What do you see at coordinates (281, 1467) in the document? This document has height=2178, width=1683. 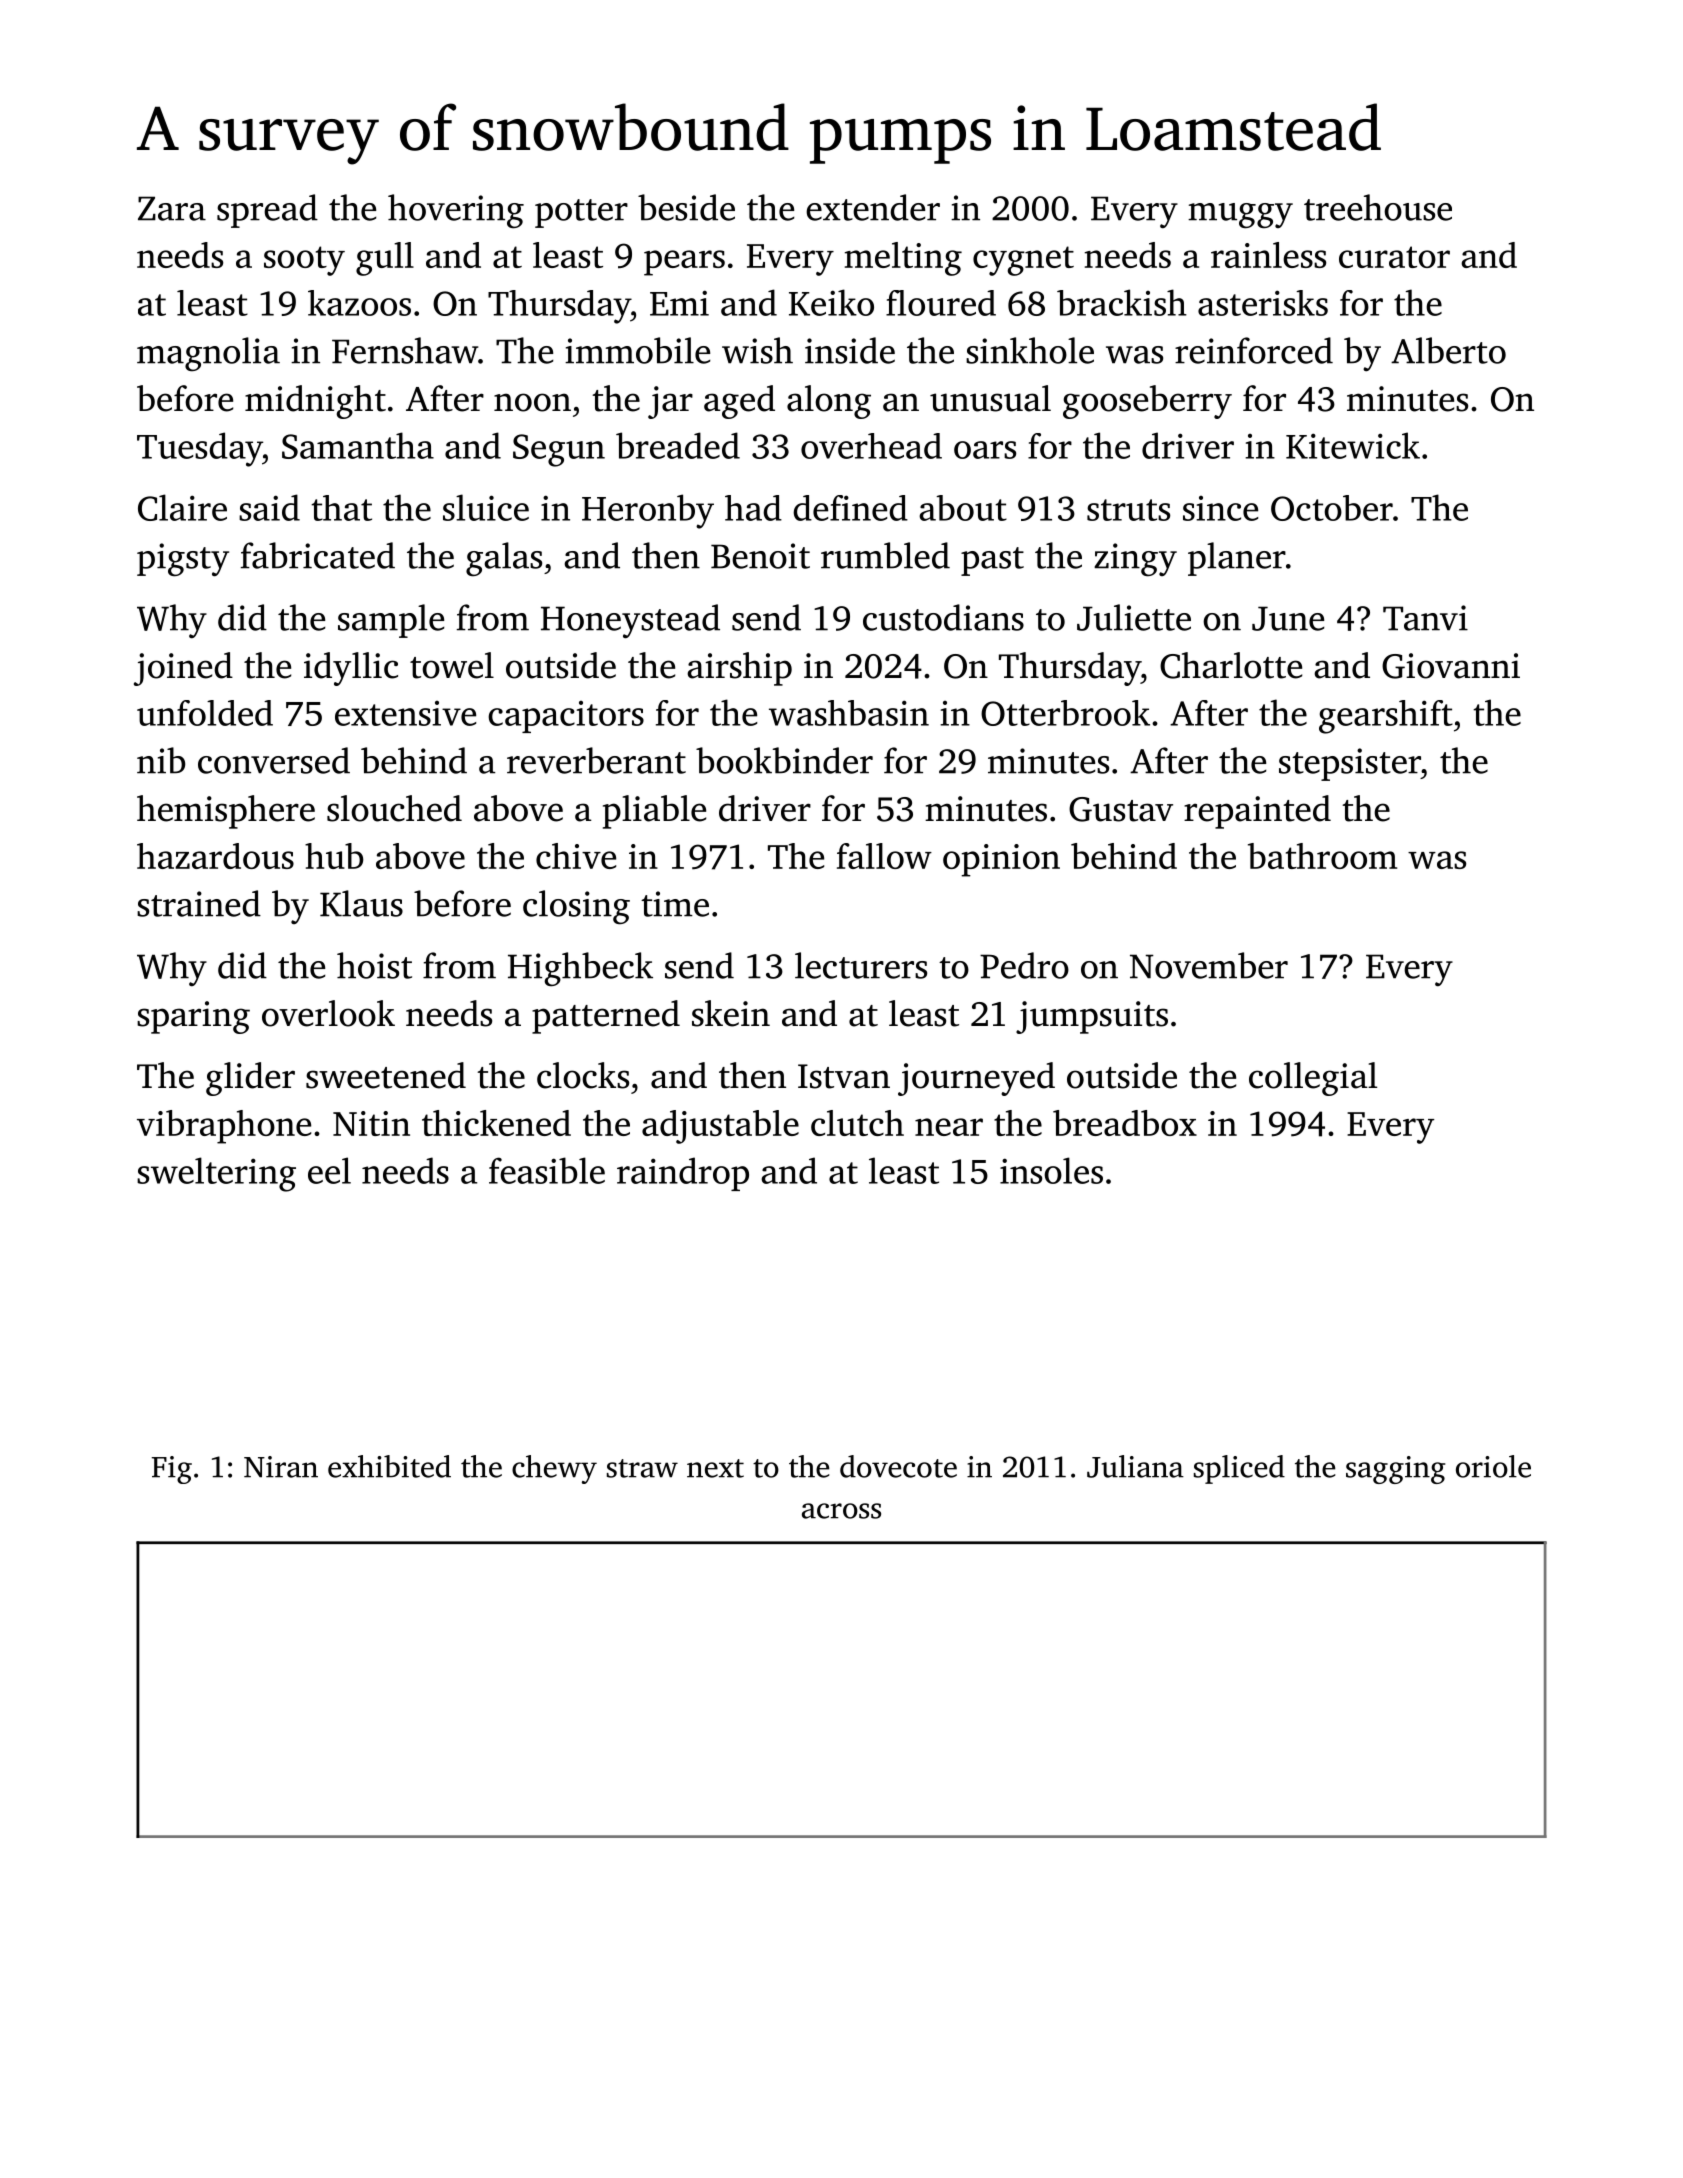 I see `Niran` at bounding box center [281, 1467].
